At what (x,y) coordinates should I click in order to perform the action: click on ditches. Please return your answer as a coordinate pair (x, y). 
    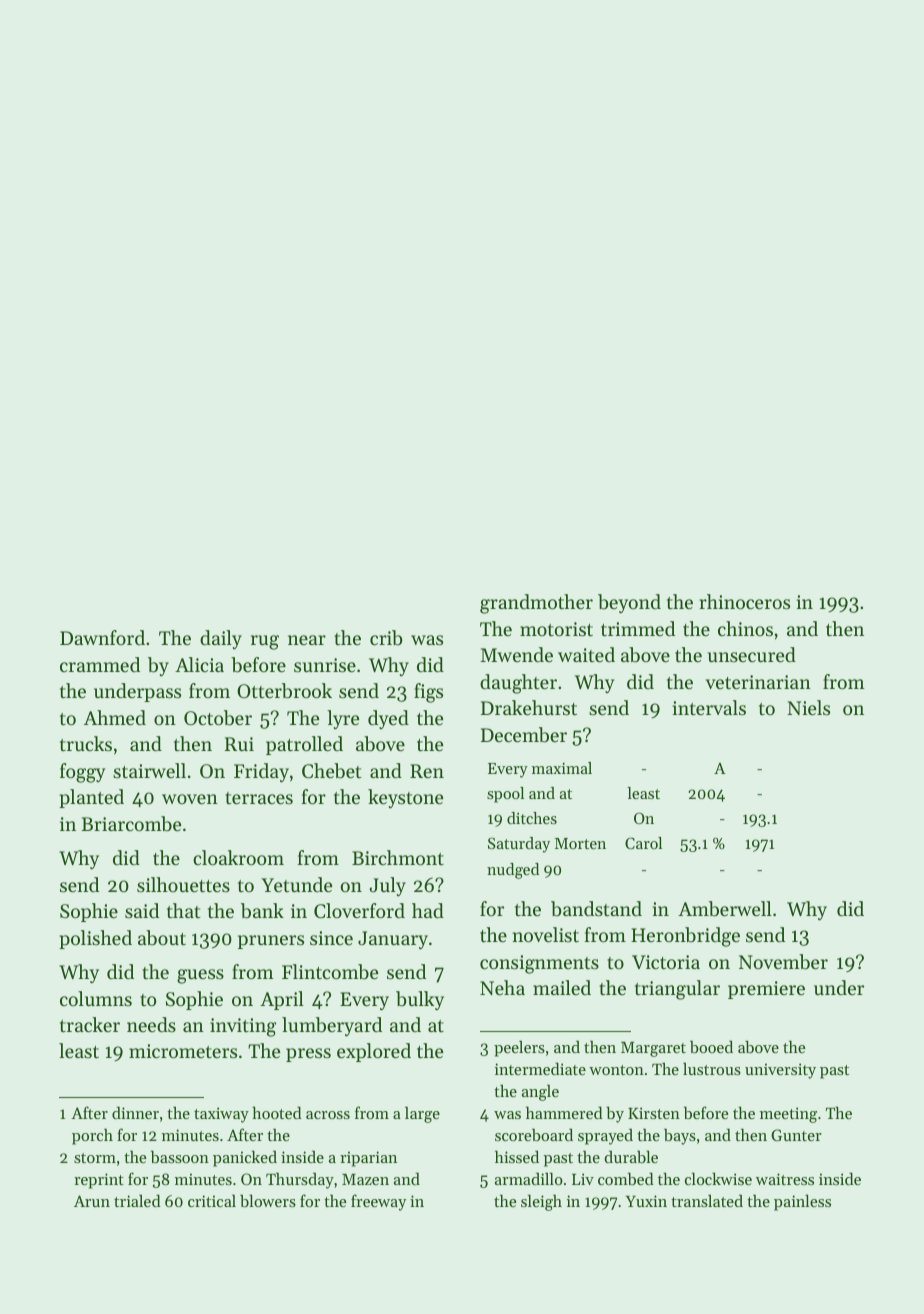
    Looking at the image, I should click on (532, 818).
